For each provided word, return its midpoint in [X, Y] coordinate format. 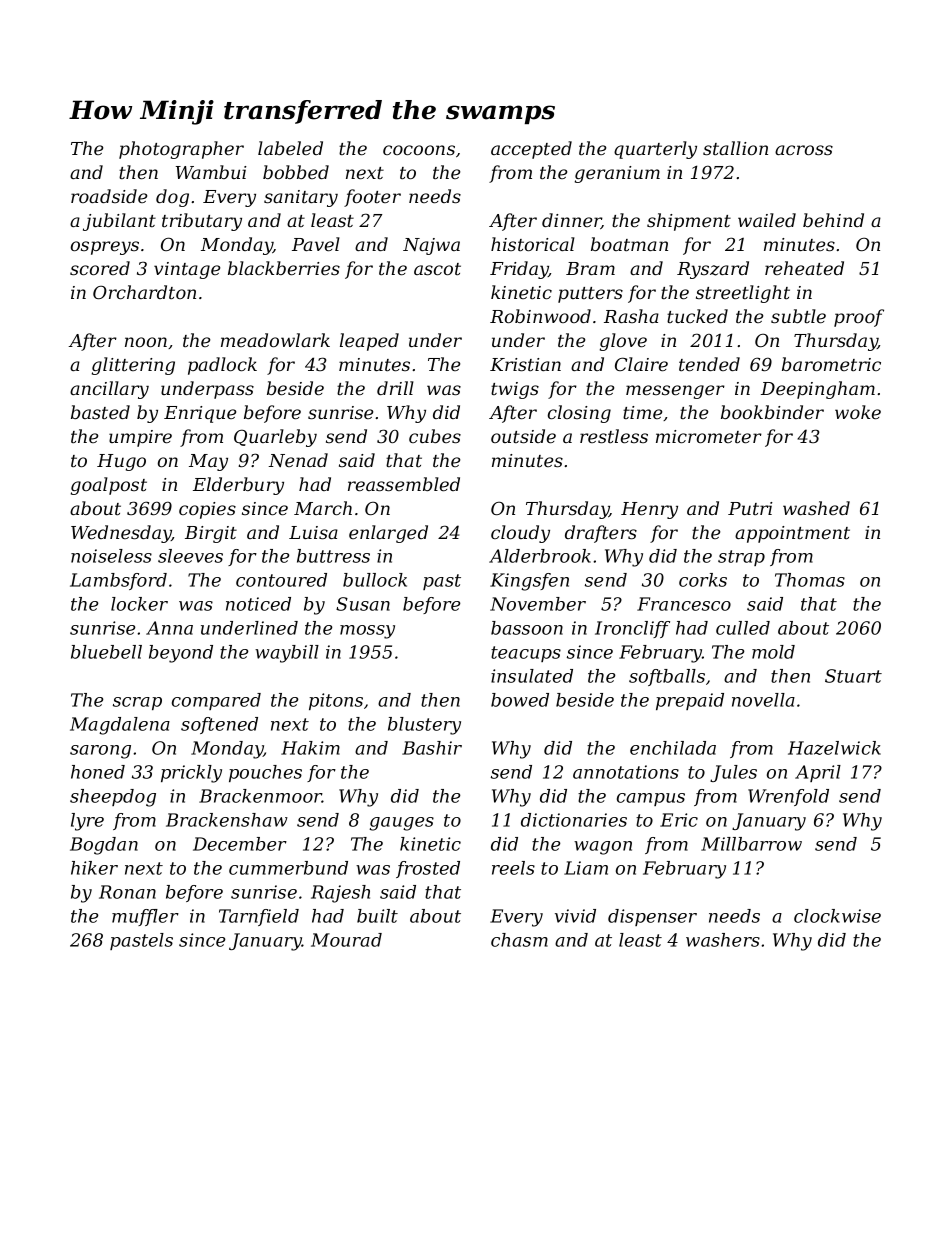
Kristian [525, 364]
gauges [401, 824]
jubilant [119, 222]
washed [816, 508]
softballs [667, 677]
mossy [367, 632]
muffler [145, 917]
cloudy [520, 534]
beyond [181, 654]
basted [100, 412]
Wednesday [121, 534]
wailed [767, 220]
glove [623, 342]
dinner [571, 221]
